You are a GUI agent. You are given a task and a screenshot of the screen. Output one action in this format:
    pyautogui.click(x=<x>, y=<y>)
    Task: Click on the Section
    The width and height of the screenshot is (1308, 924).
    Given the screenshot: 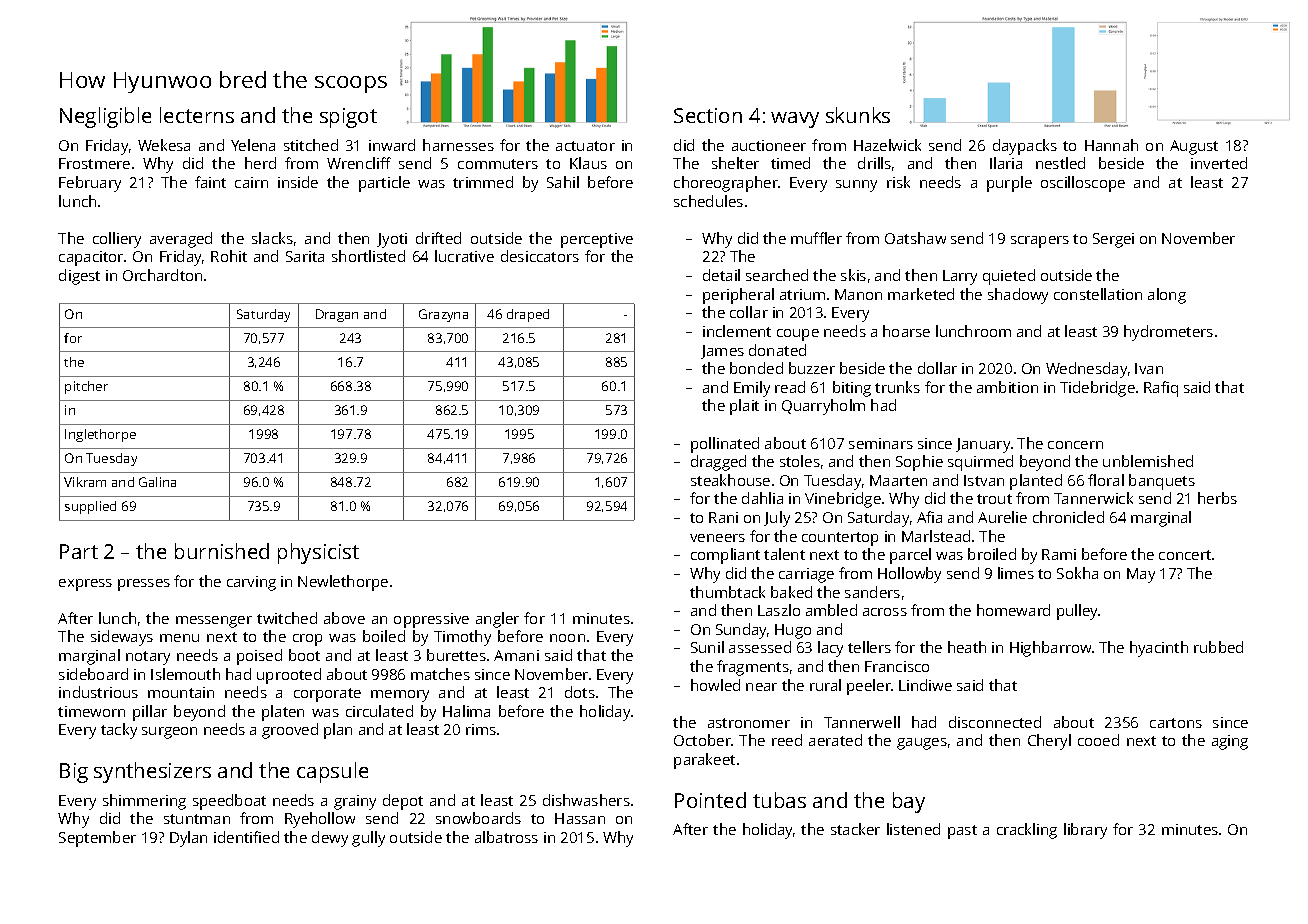 What is the action you would take?
    pyautogui.click(x=708, y=115)
